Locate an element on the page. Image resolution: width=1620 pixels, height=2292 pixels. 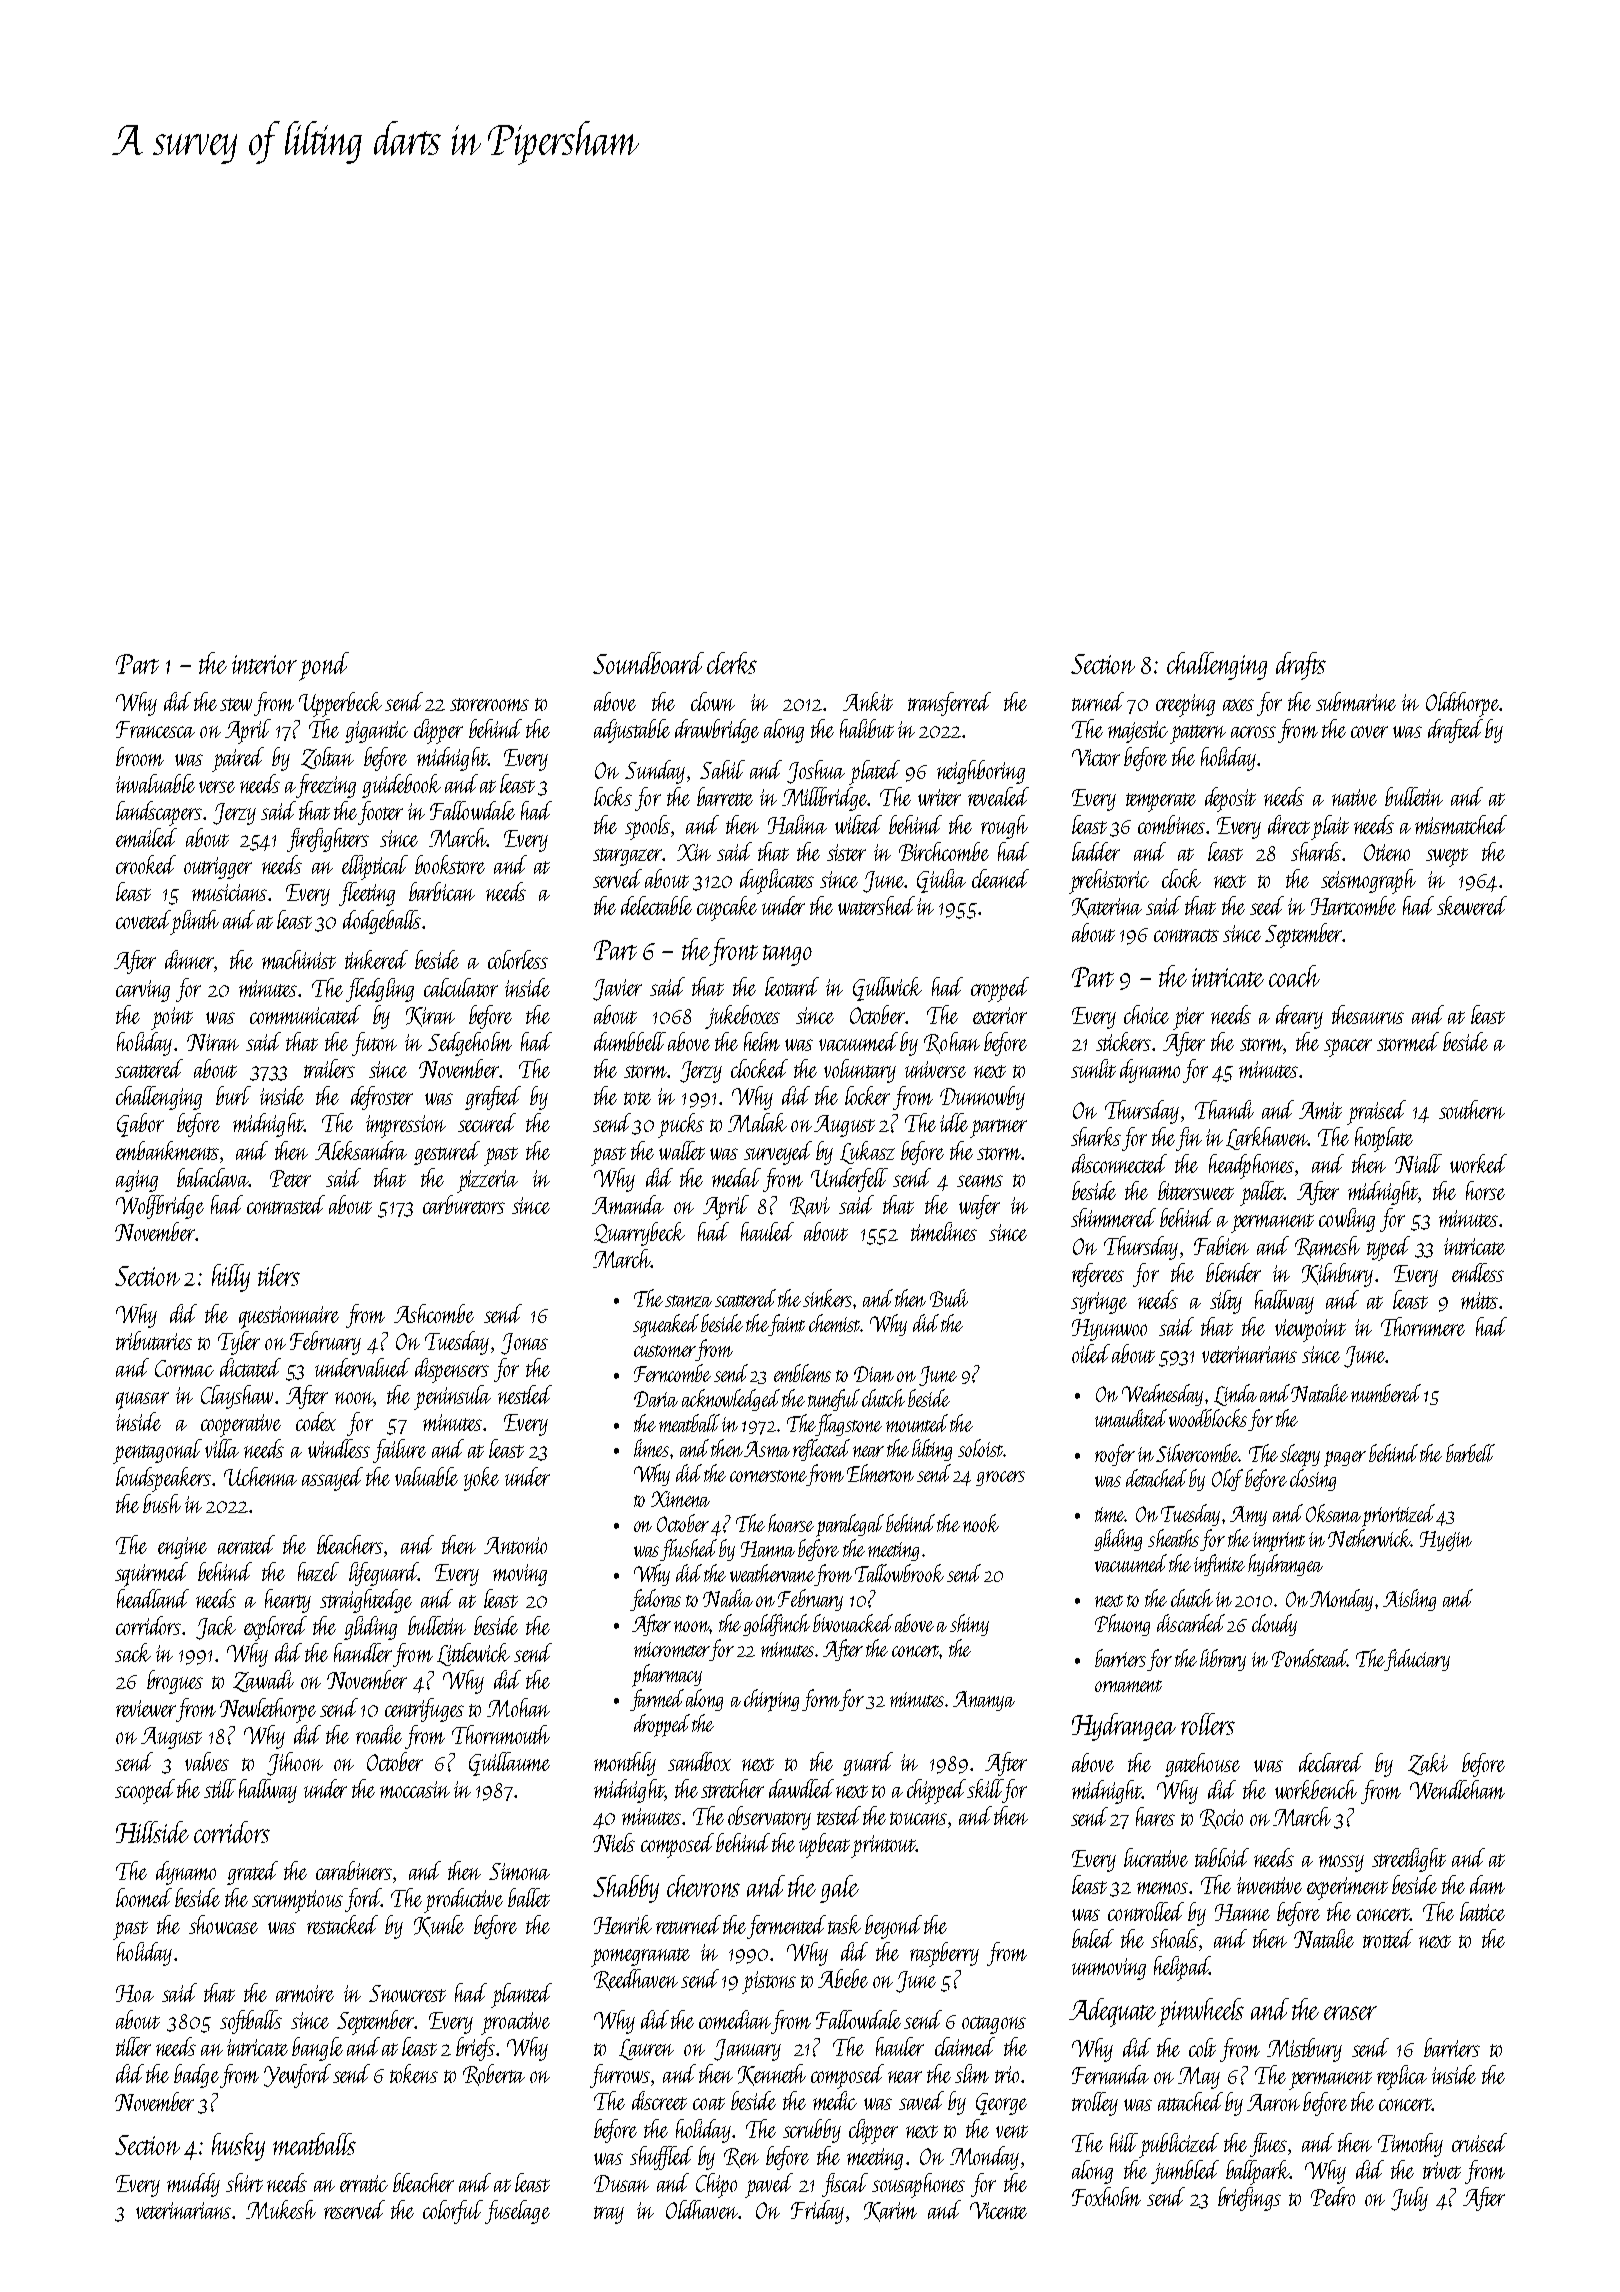
blender is located at coordinates (1233, 1272).
